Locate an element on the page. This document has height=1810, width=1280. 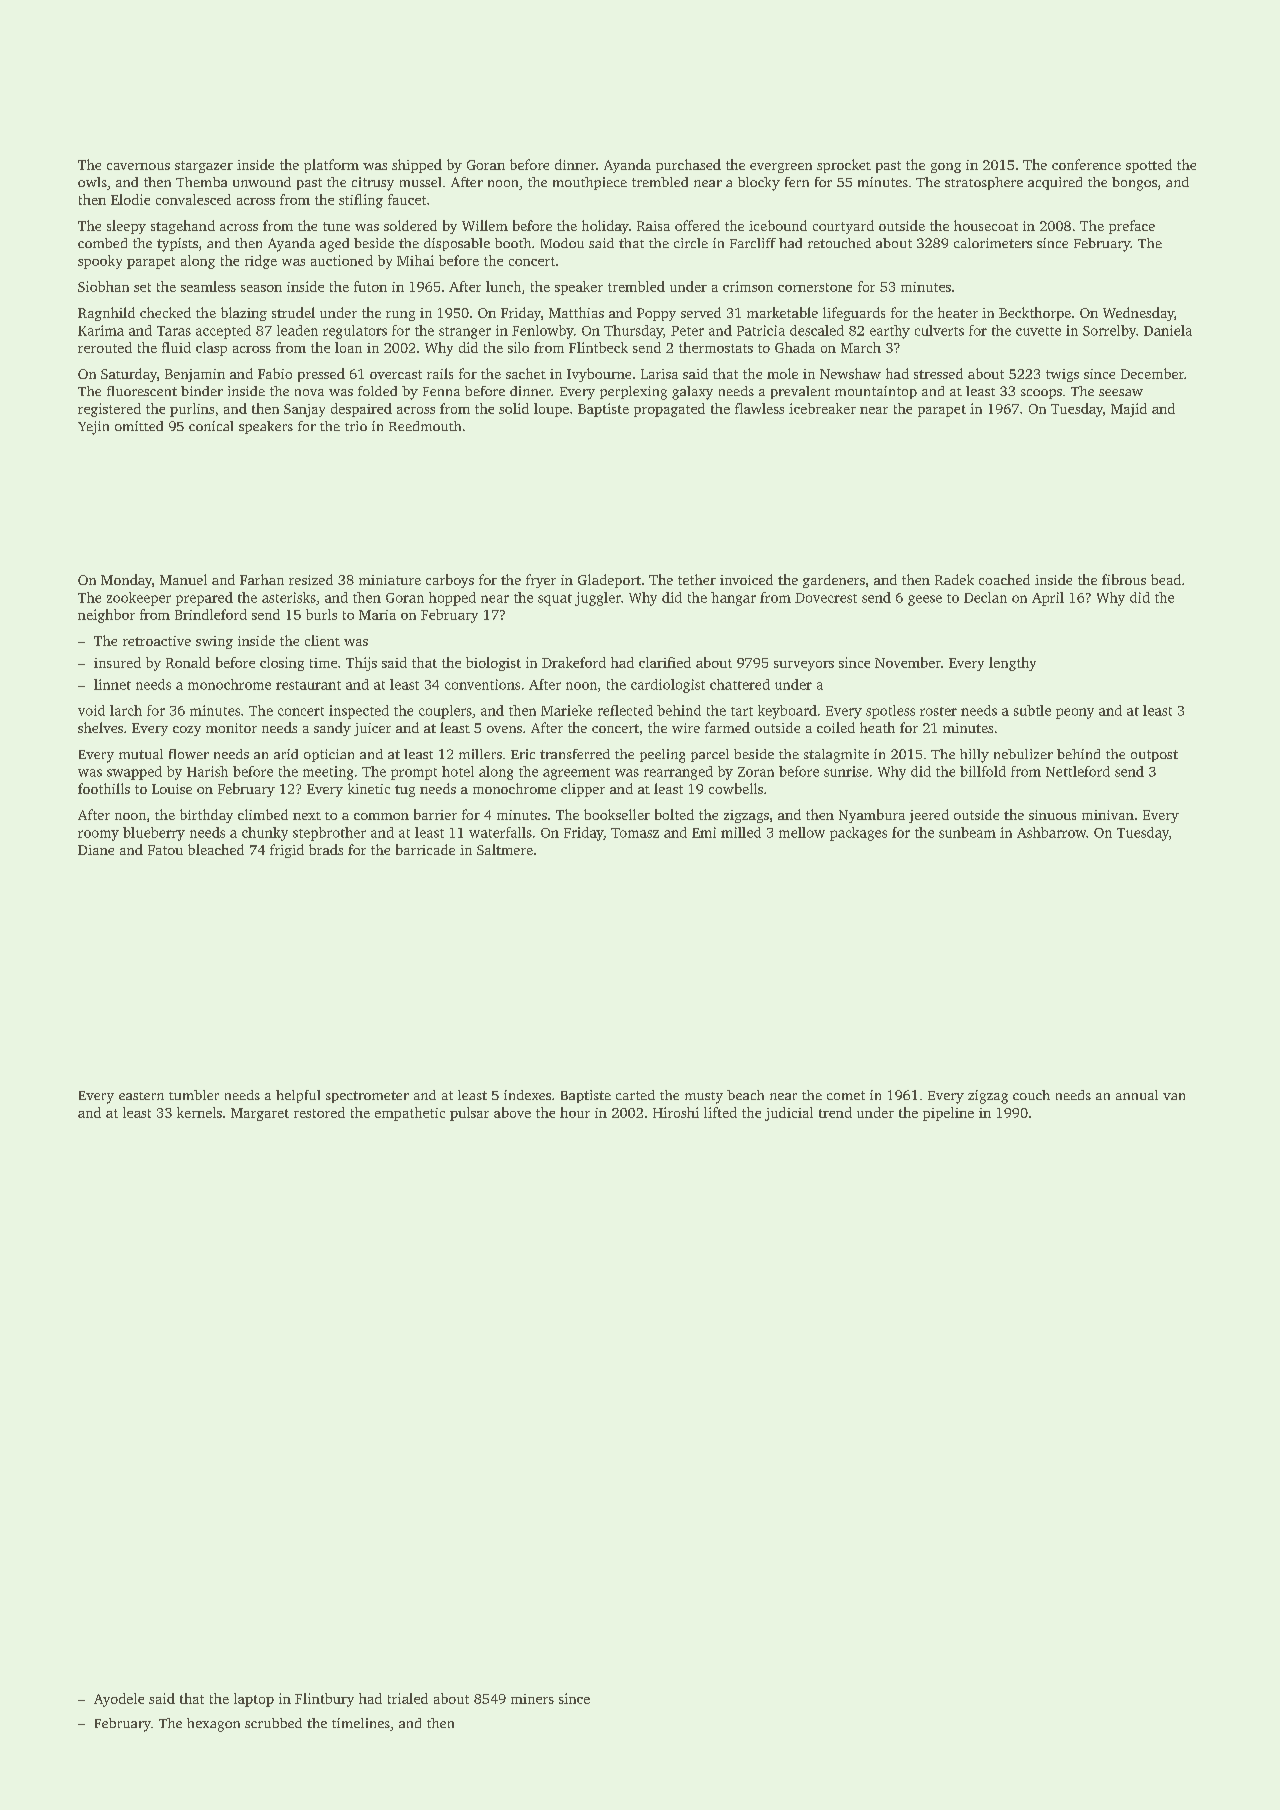
stargazer is located at coordinates (204, 167).
